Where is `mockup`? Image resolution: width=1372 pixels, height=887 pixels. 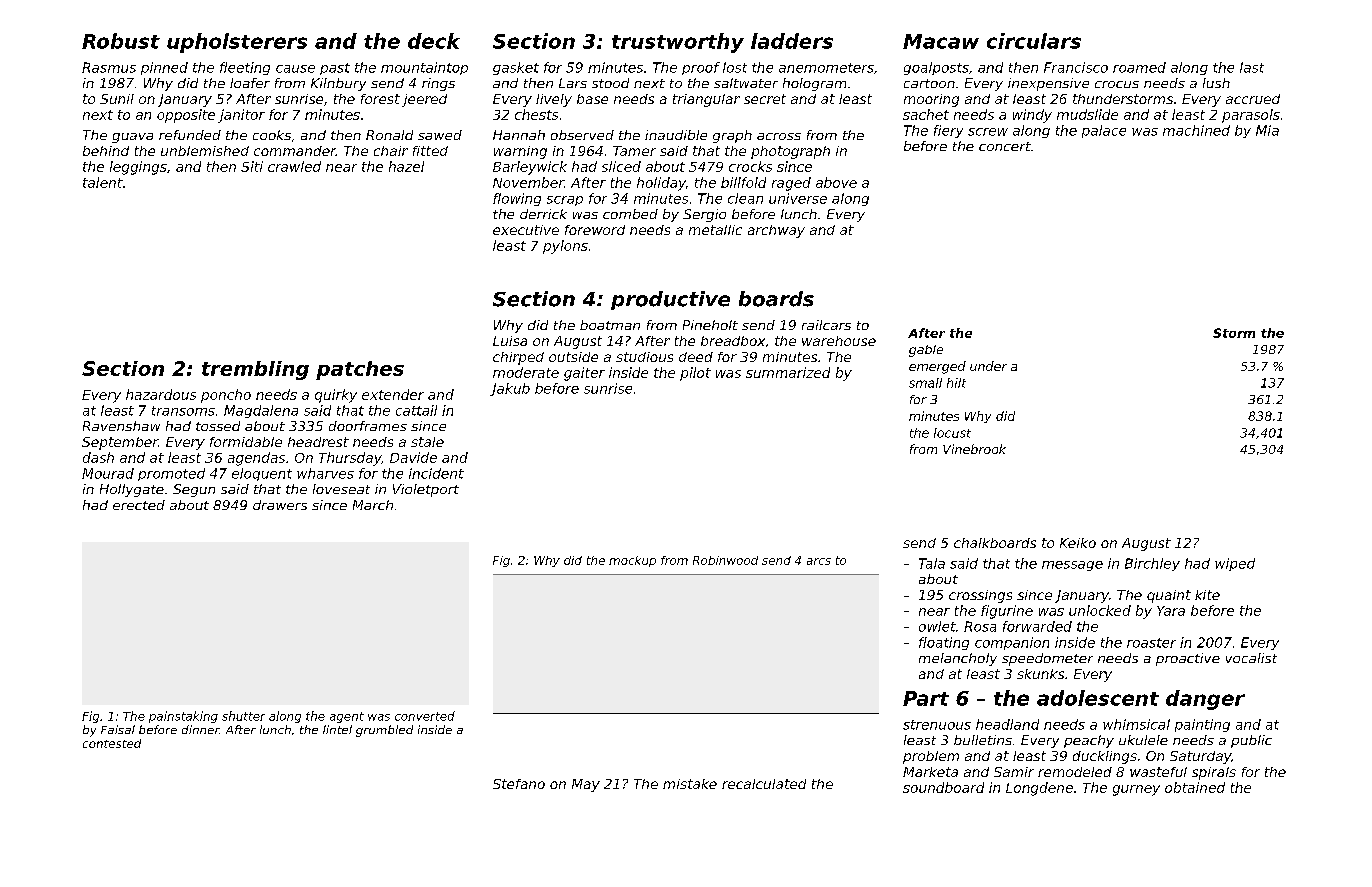 mockup is located at coordinates (632, 561).
